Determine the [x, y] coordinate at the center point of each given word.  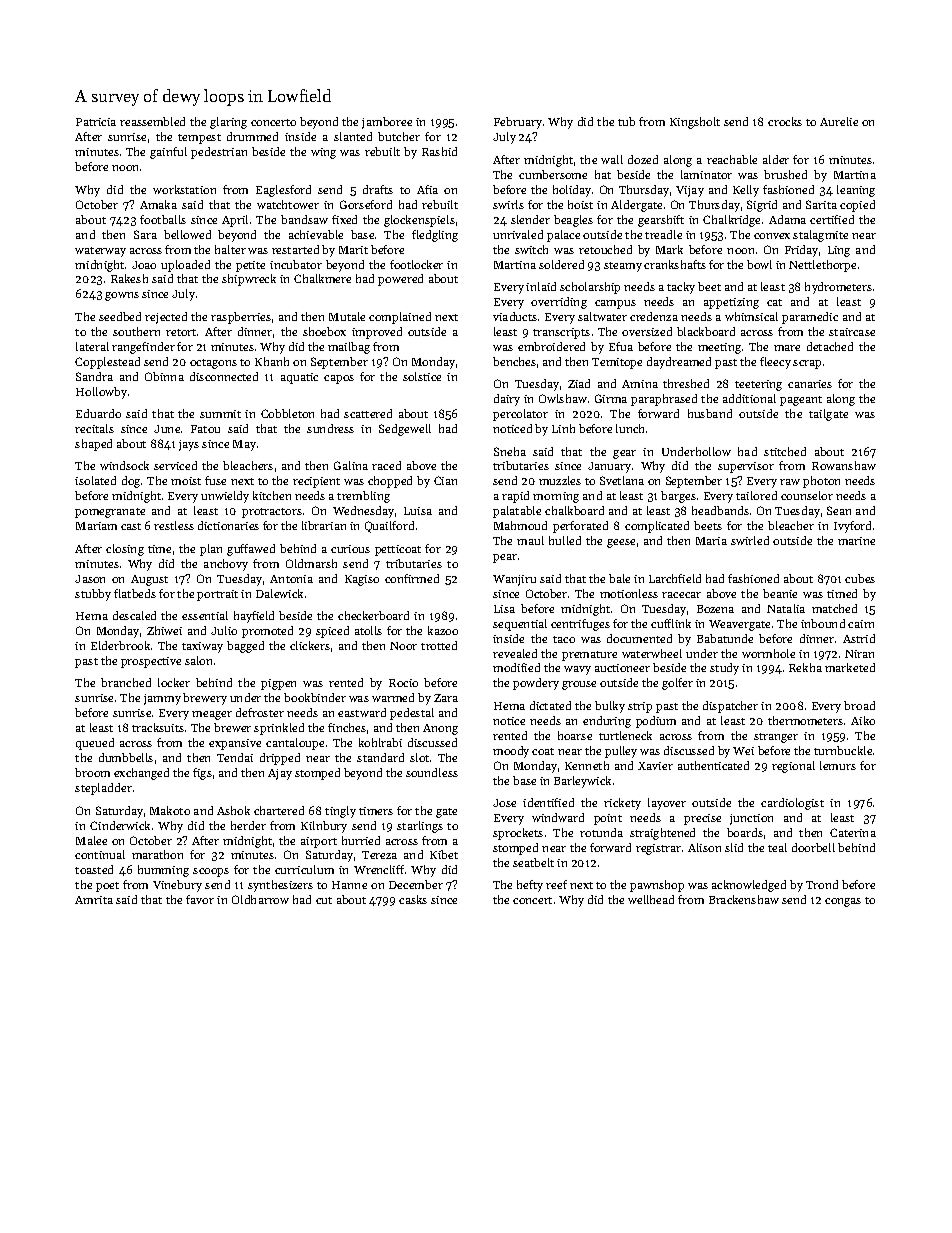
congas [843, 902]
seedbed [120, 316]
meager [212, 715]
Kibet [444, 854]
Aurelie [839, 121]
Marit [353, 250]
